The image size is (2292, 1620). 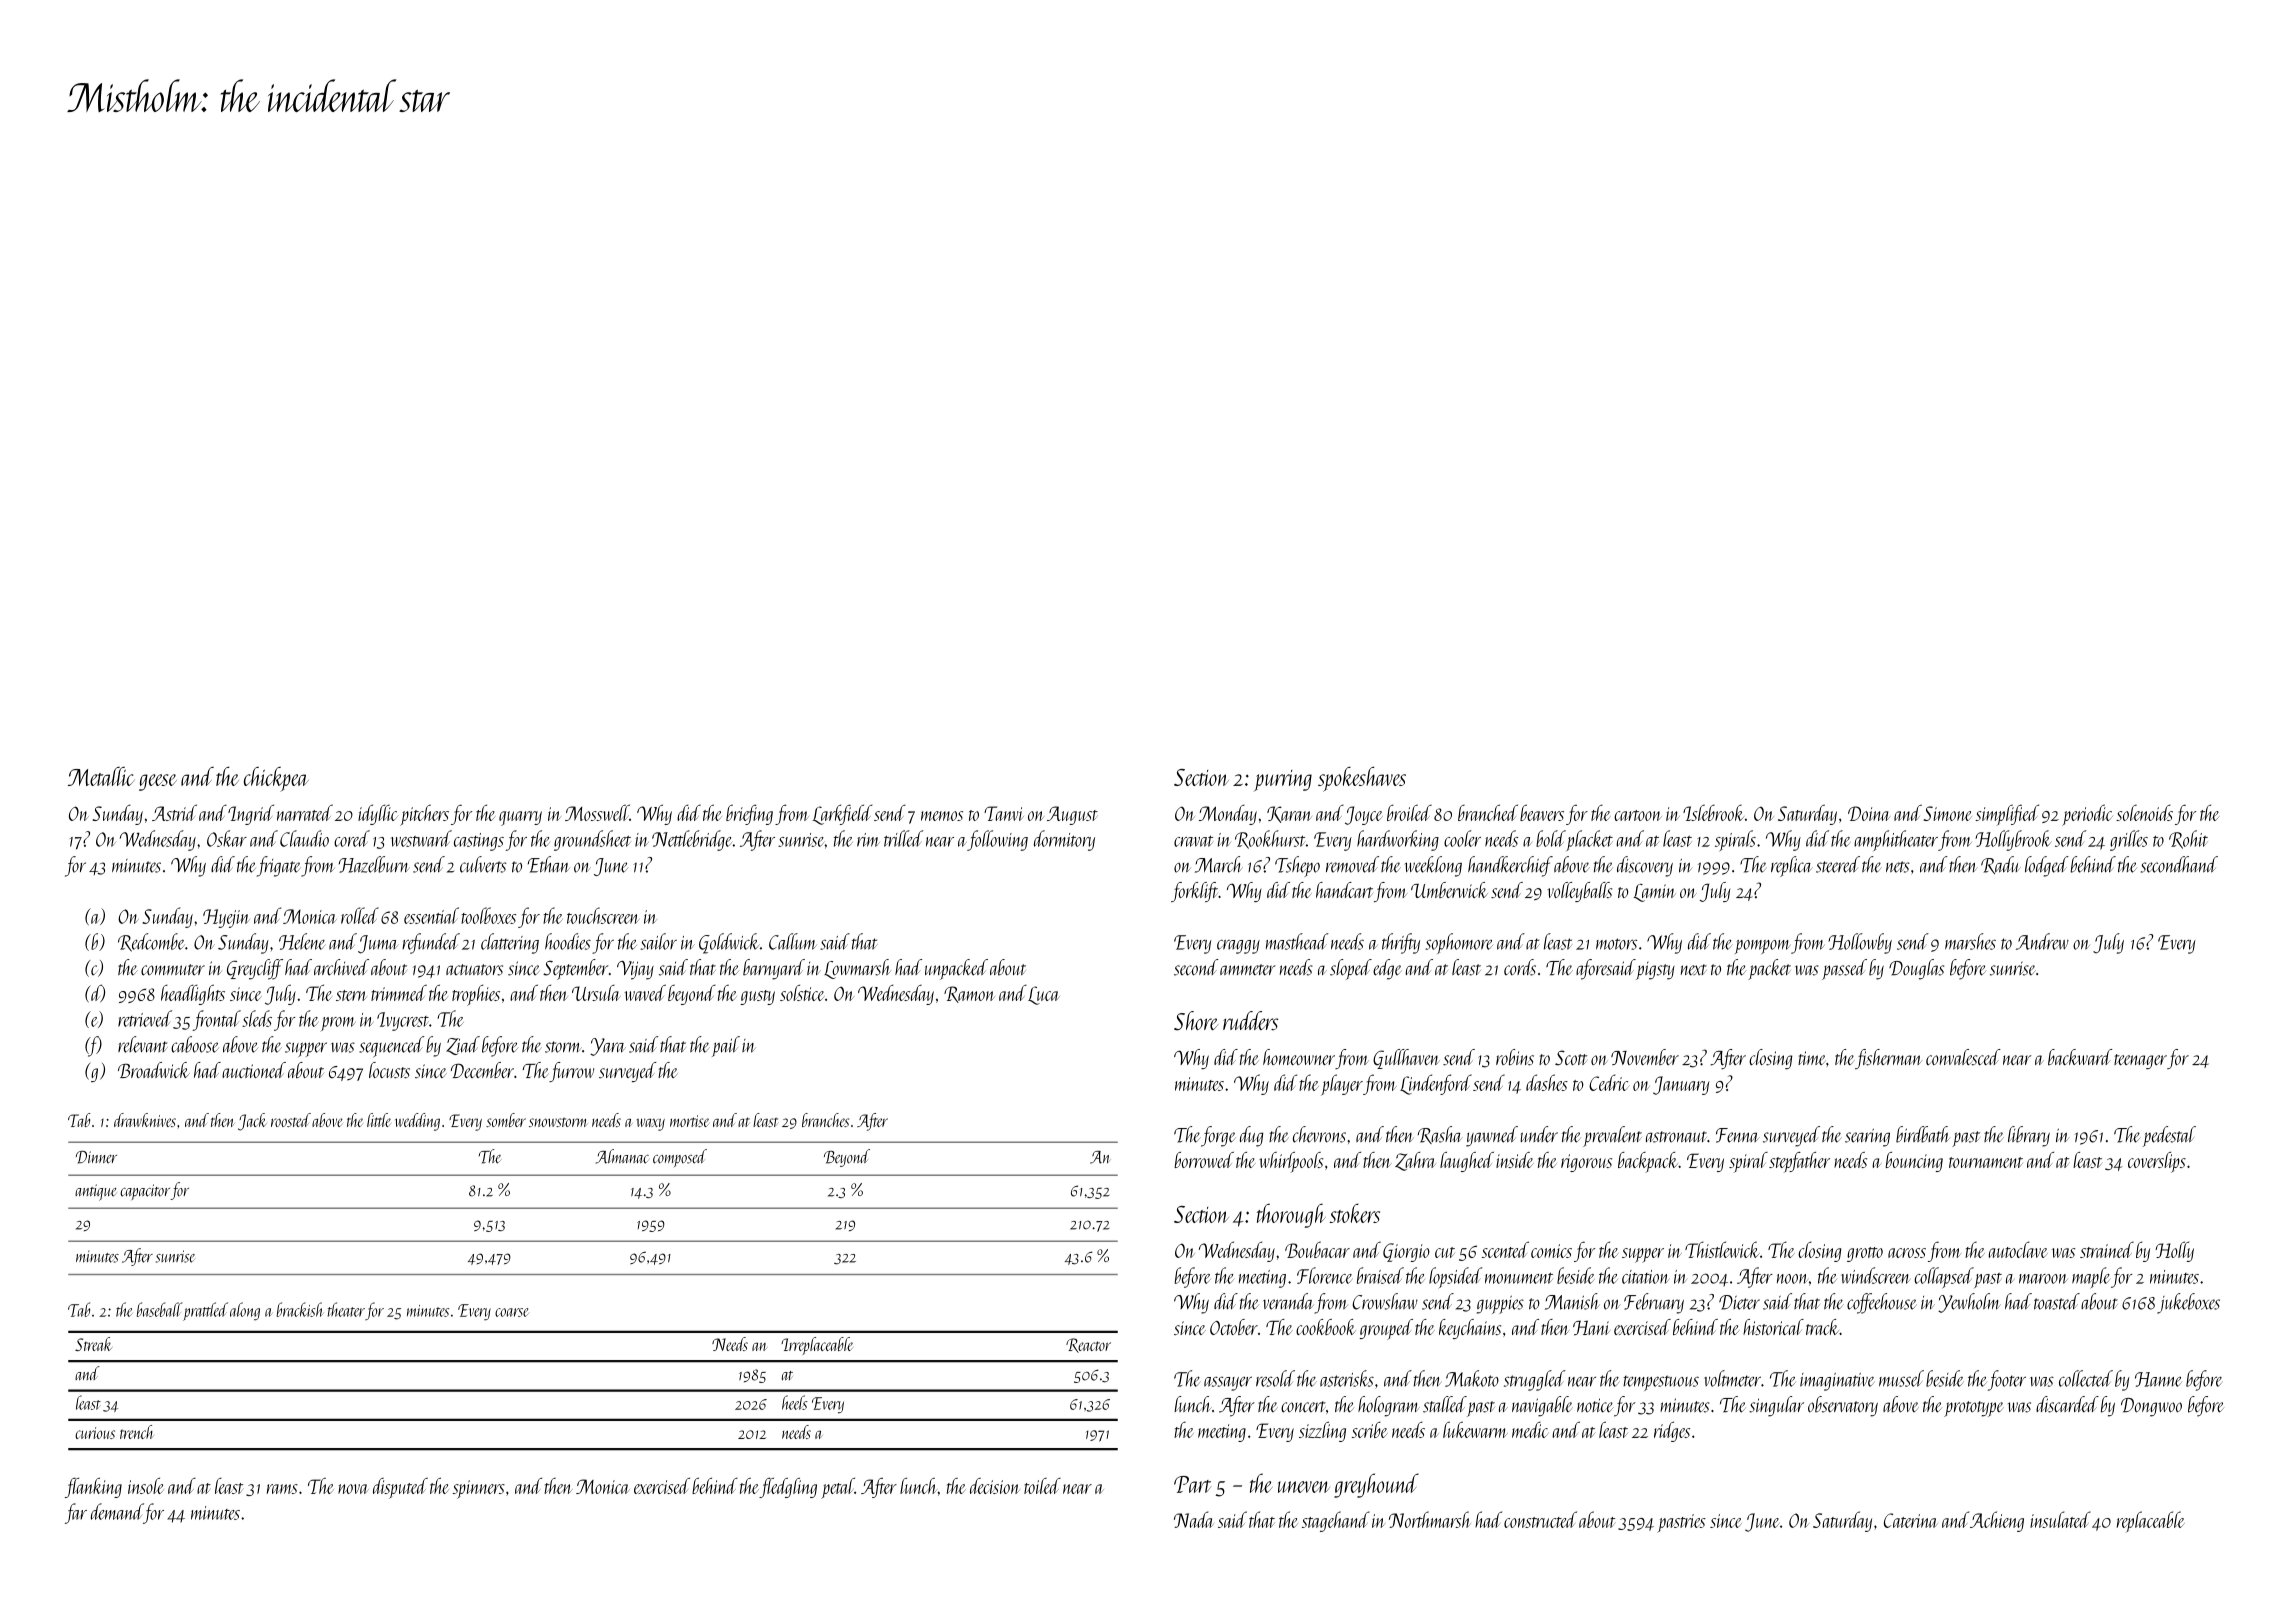 I want to click on wedding, so click(x=417, y=1122).
